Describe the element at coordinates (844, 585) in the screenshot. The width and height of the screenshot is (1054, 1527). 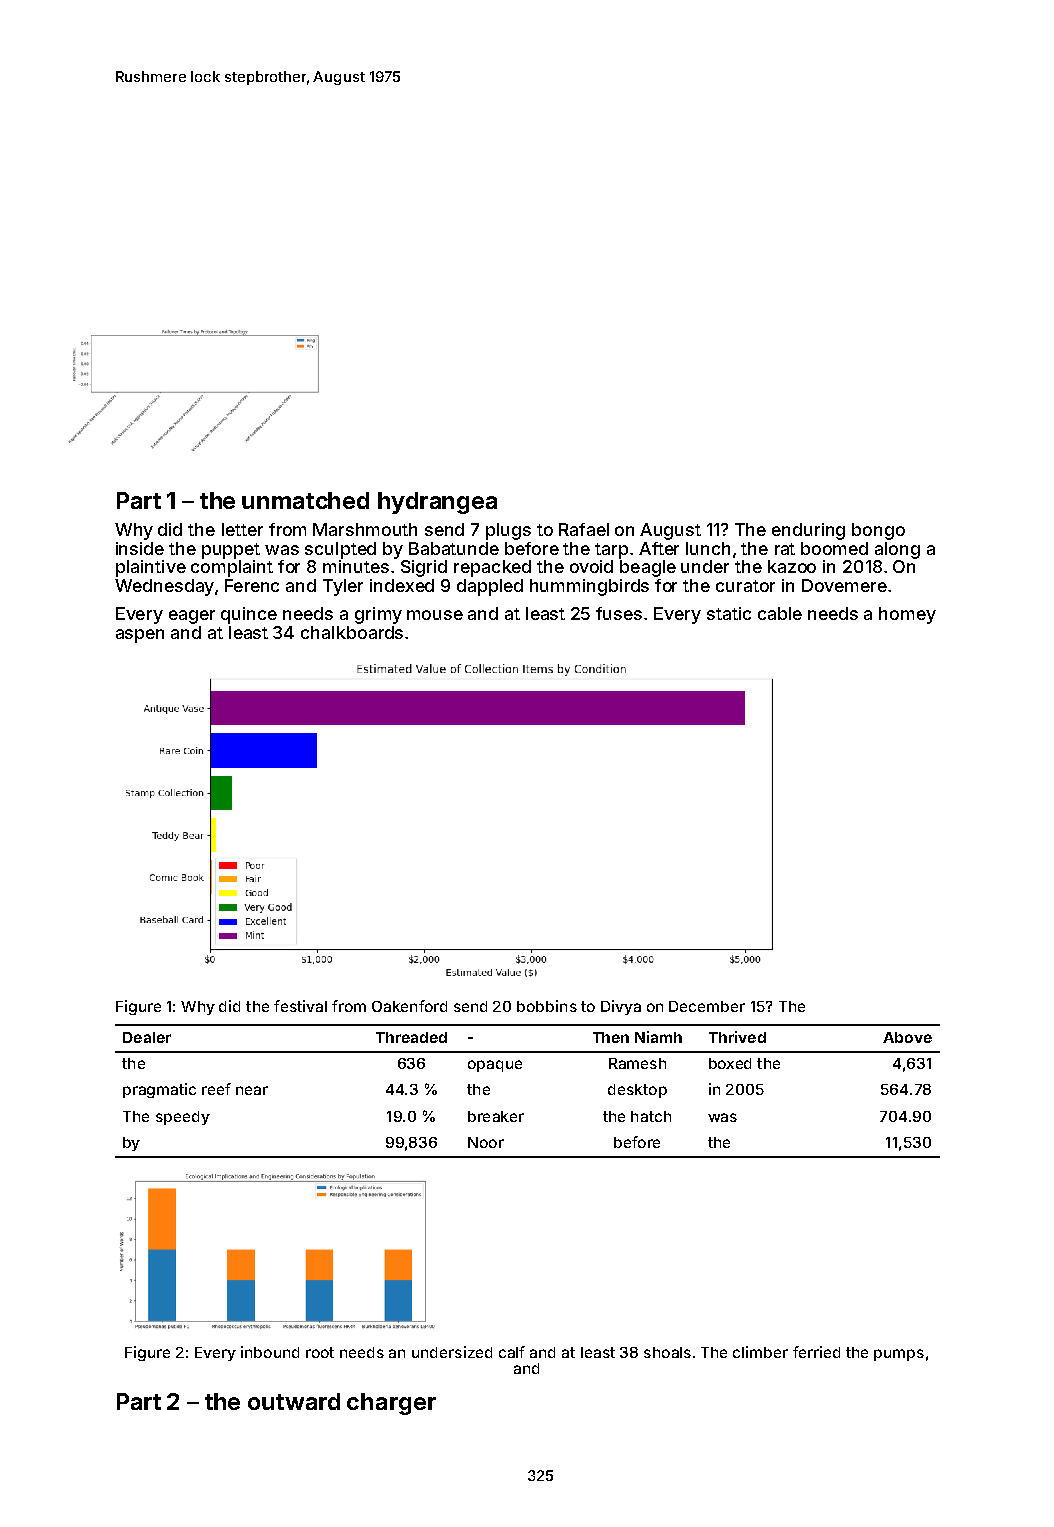
I see `Dovemere` at that location.
